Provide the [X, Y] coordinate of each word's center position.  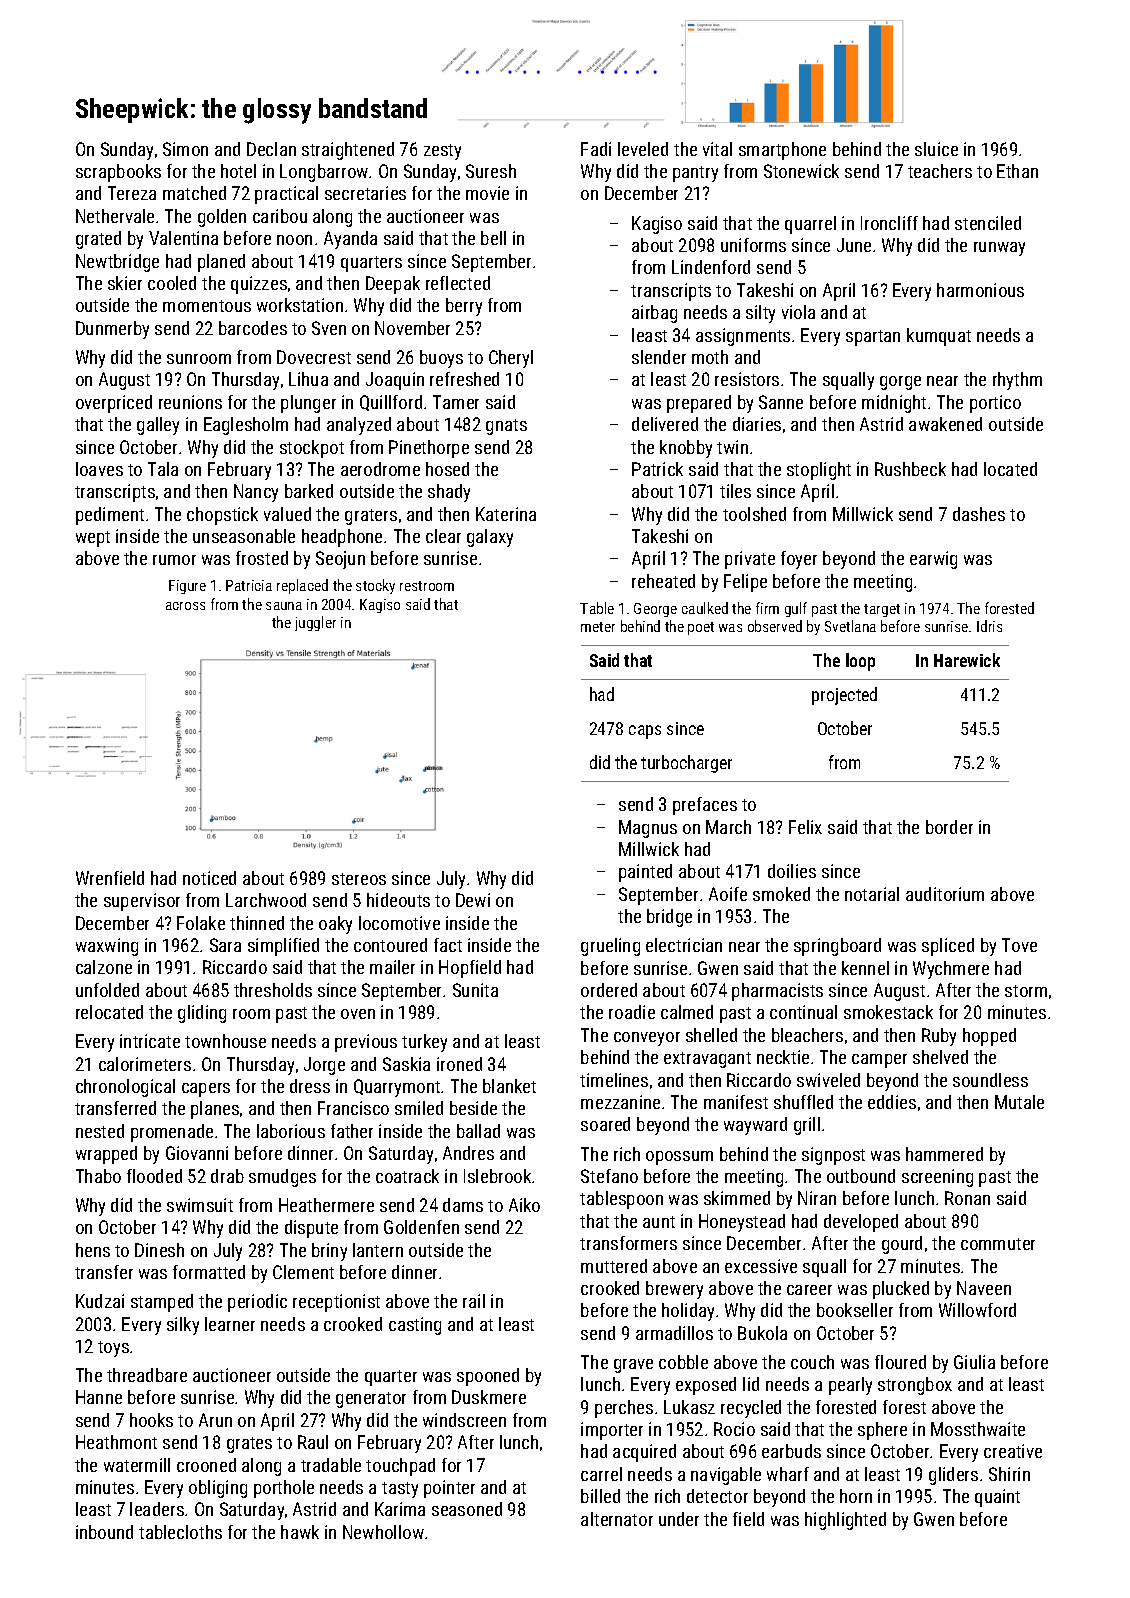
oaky [335, 925]
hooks [151, 1420]
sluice [936, 149]
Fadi [596, 149]
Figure [187, 587]
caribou [280, 216]
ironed [459, 1064]
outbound [861, 1176]
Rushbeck [910, 469]
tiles [735, 491]
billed [600, 1496]
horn [856, 1496]
